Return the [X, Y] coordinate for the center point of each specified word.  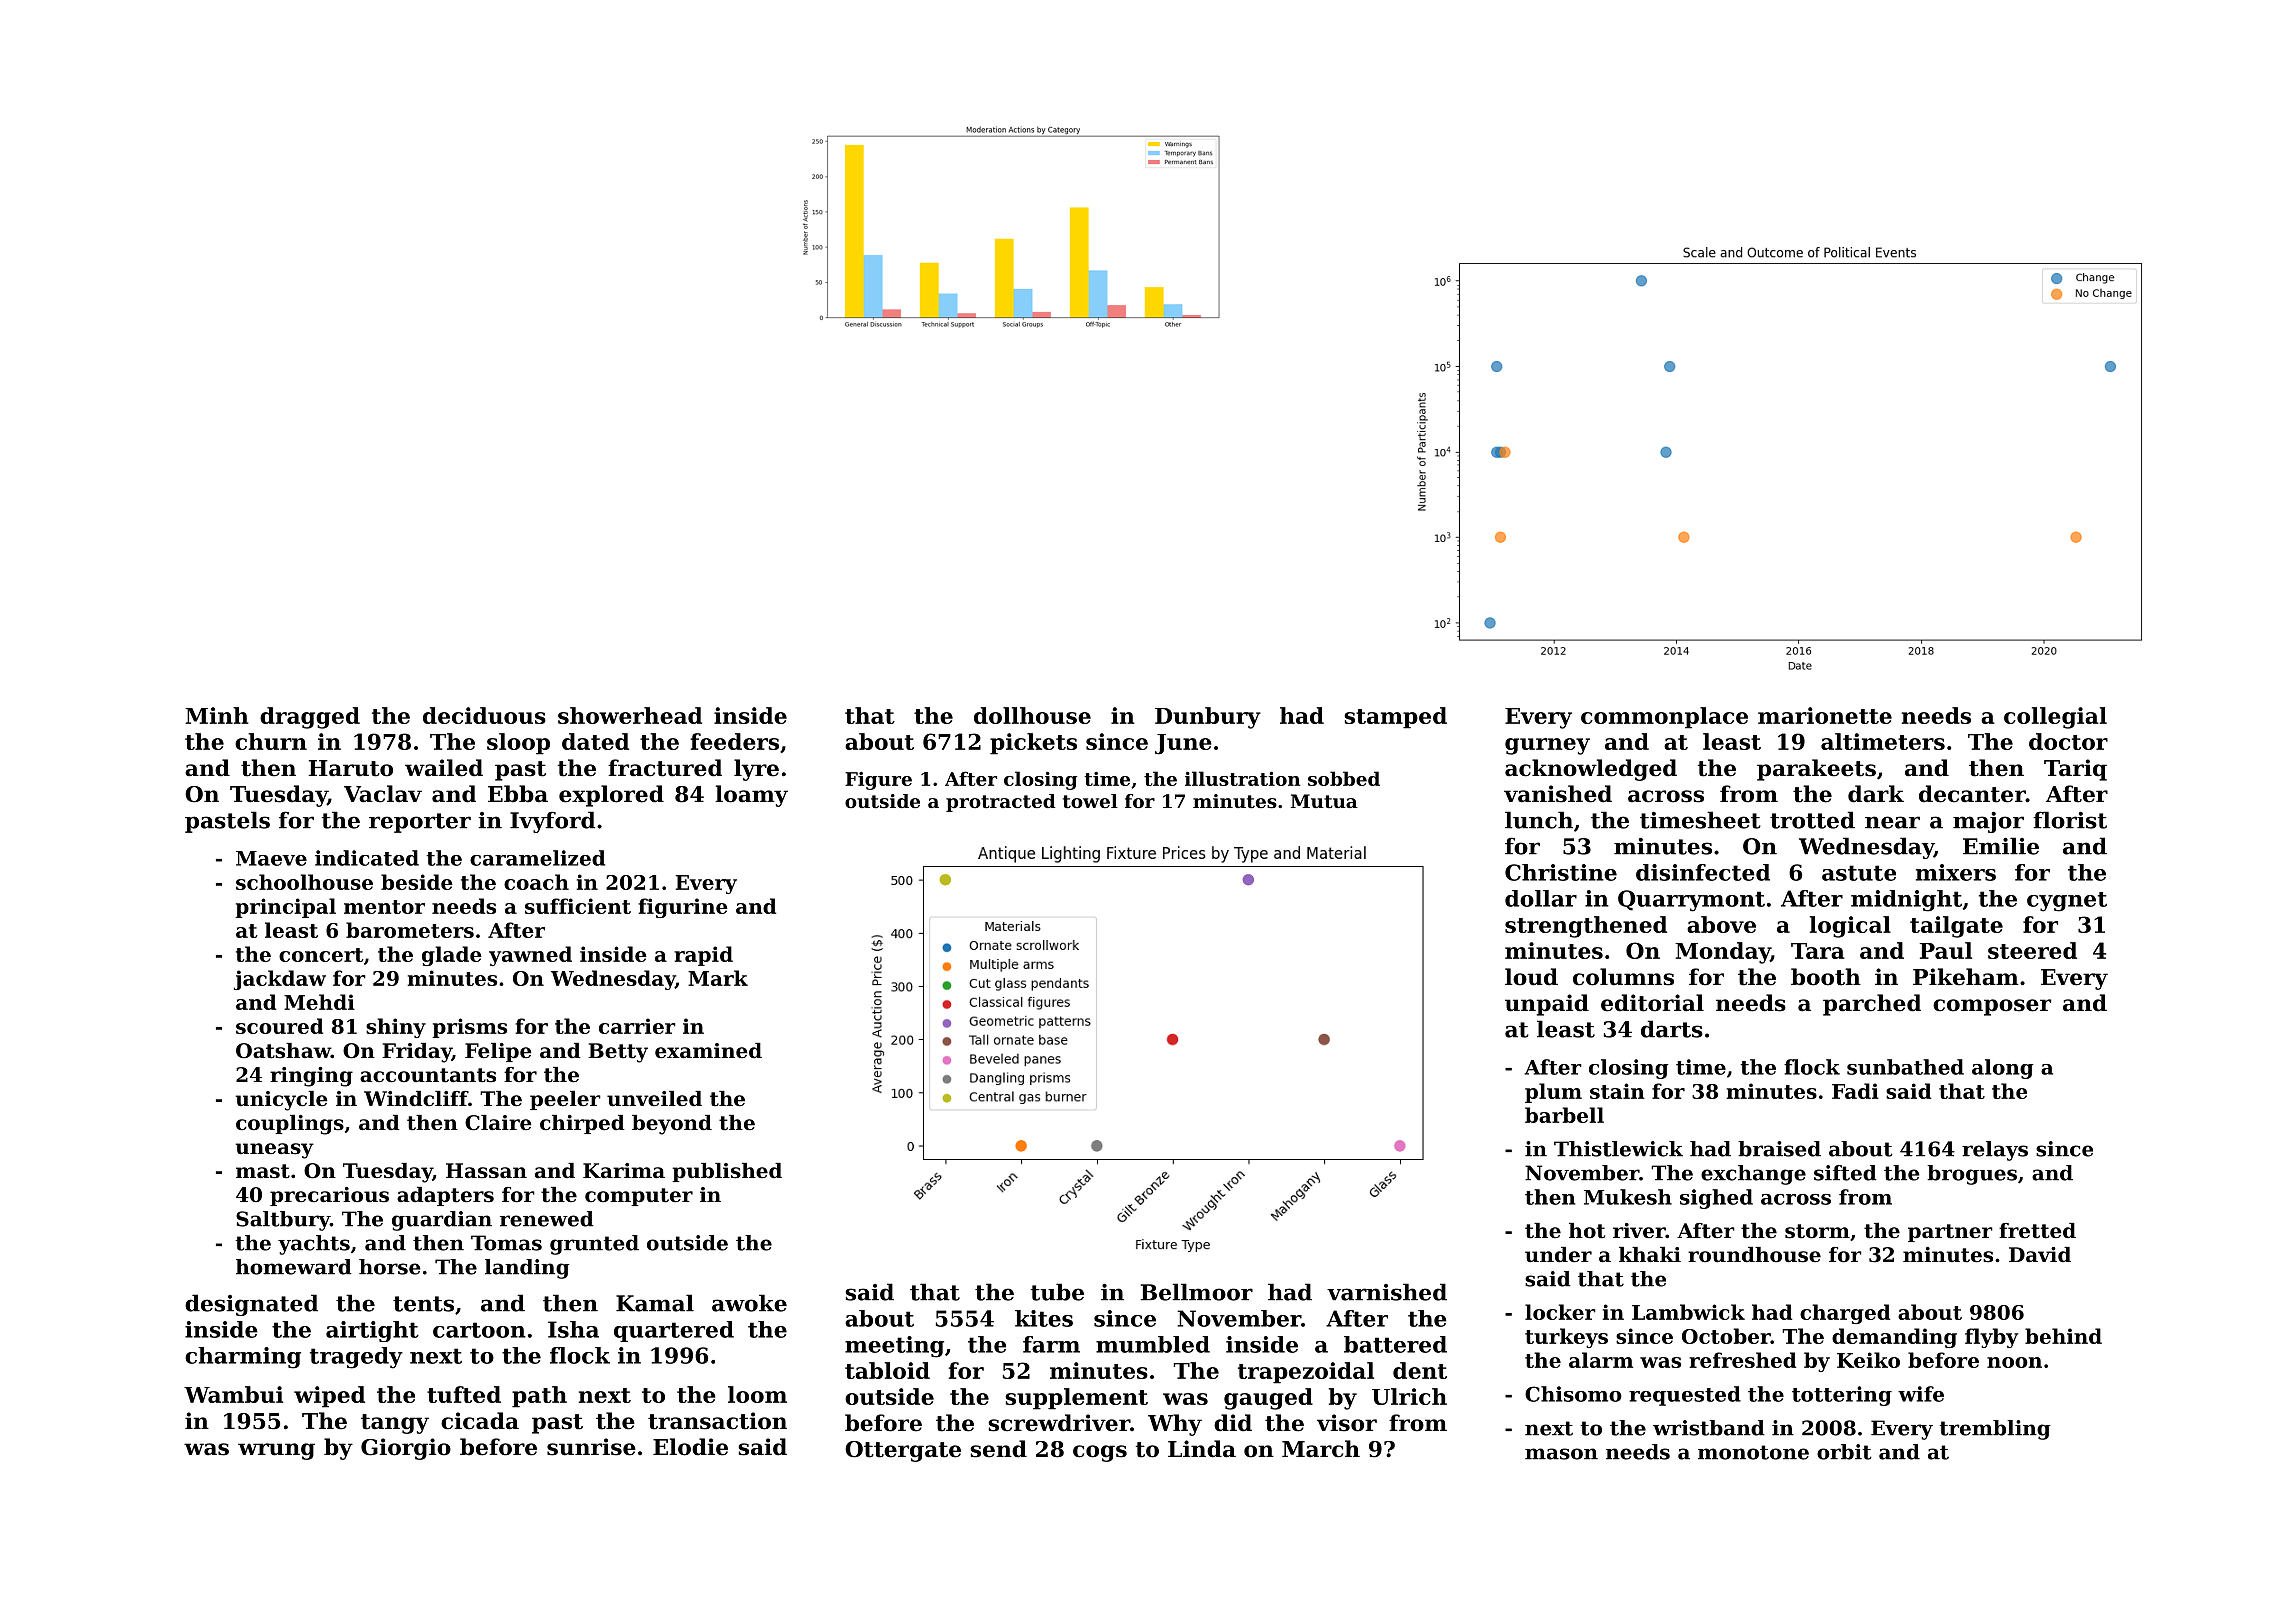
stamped [1395, 718]
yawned [530, 956]
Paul [1946, 950]
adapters [445, 1196]
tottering [1842, 1396]
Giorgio [406, 1449]
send [998, 1449]
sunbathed [1905, 1067]
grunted [594, 1245]
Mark [718, 978]
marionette [1825, 715]
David [2040, 1255]
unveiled [654, 1099]
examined [708, 1051]
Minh [217, 715]
